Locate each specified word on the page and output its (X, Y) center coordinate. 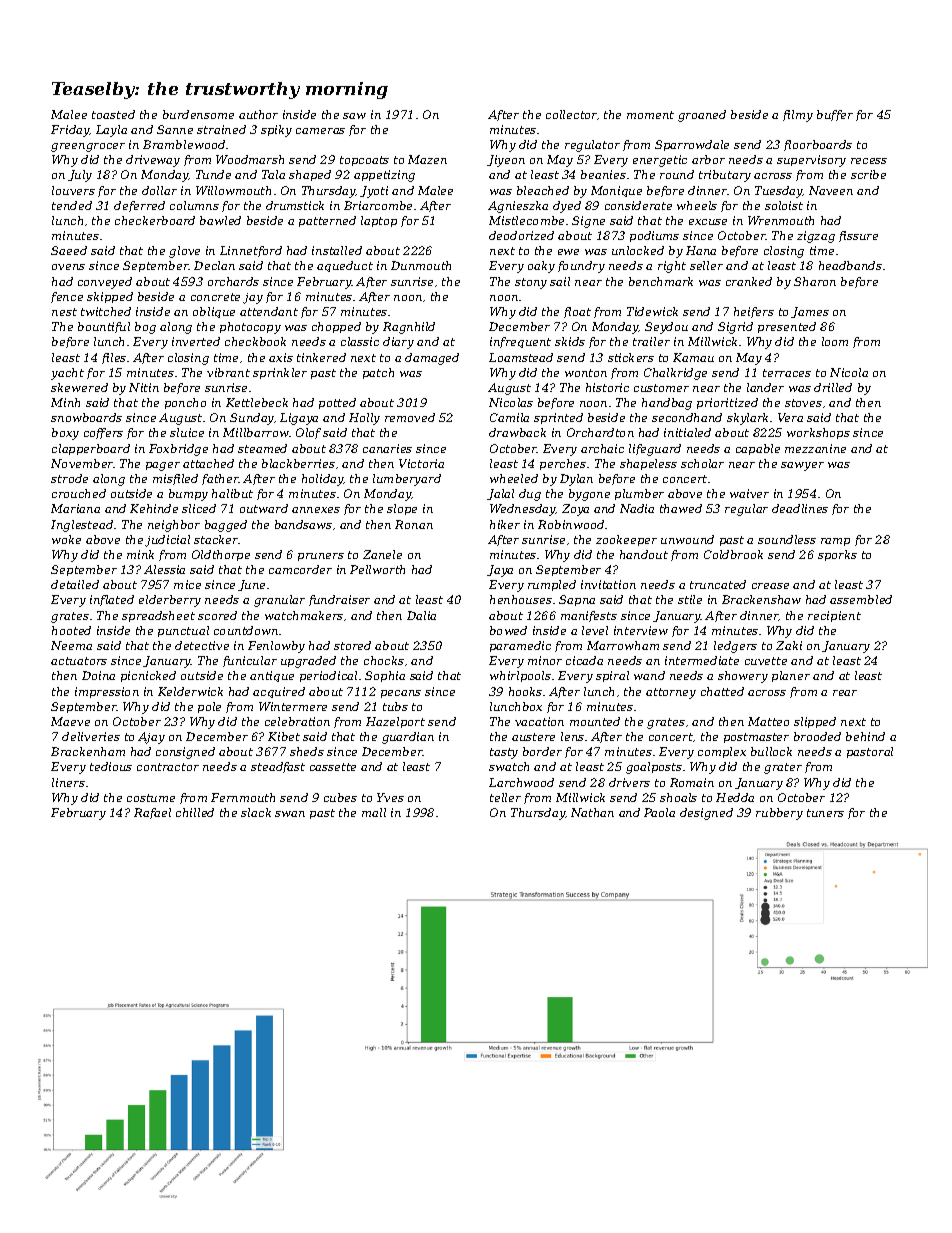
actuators (79, 661)
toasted (113, 114)
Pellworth (377, 569)
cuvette (766, 661)
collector (571, 114)
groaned (702, 116)
